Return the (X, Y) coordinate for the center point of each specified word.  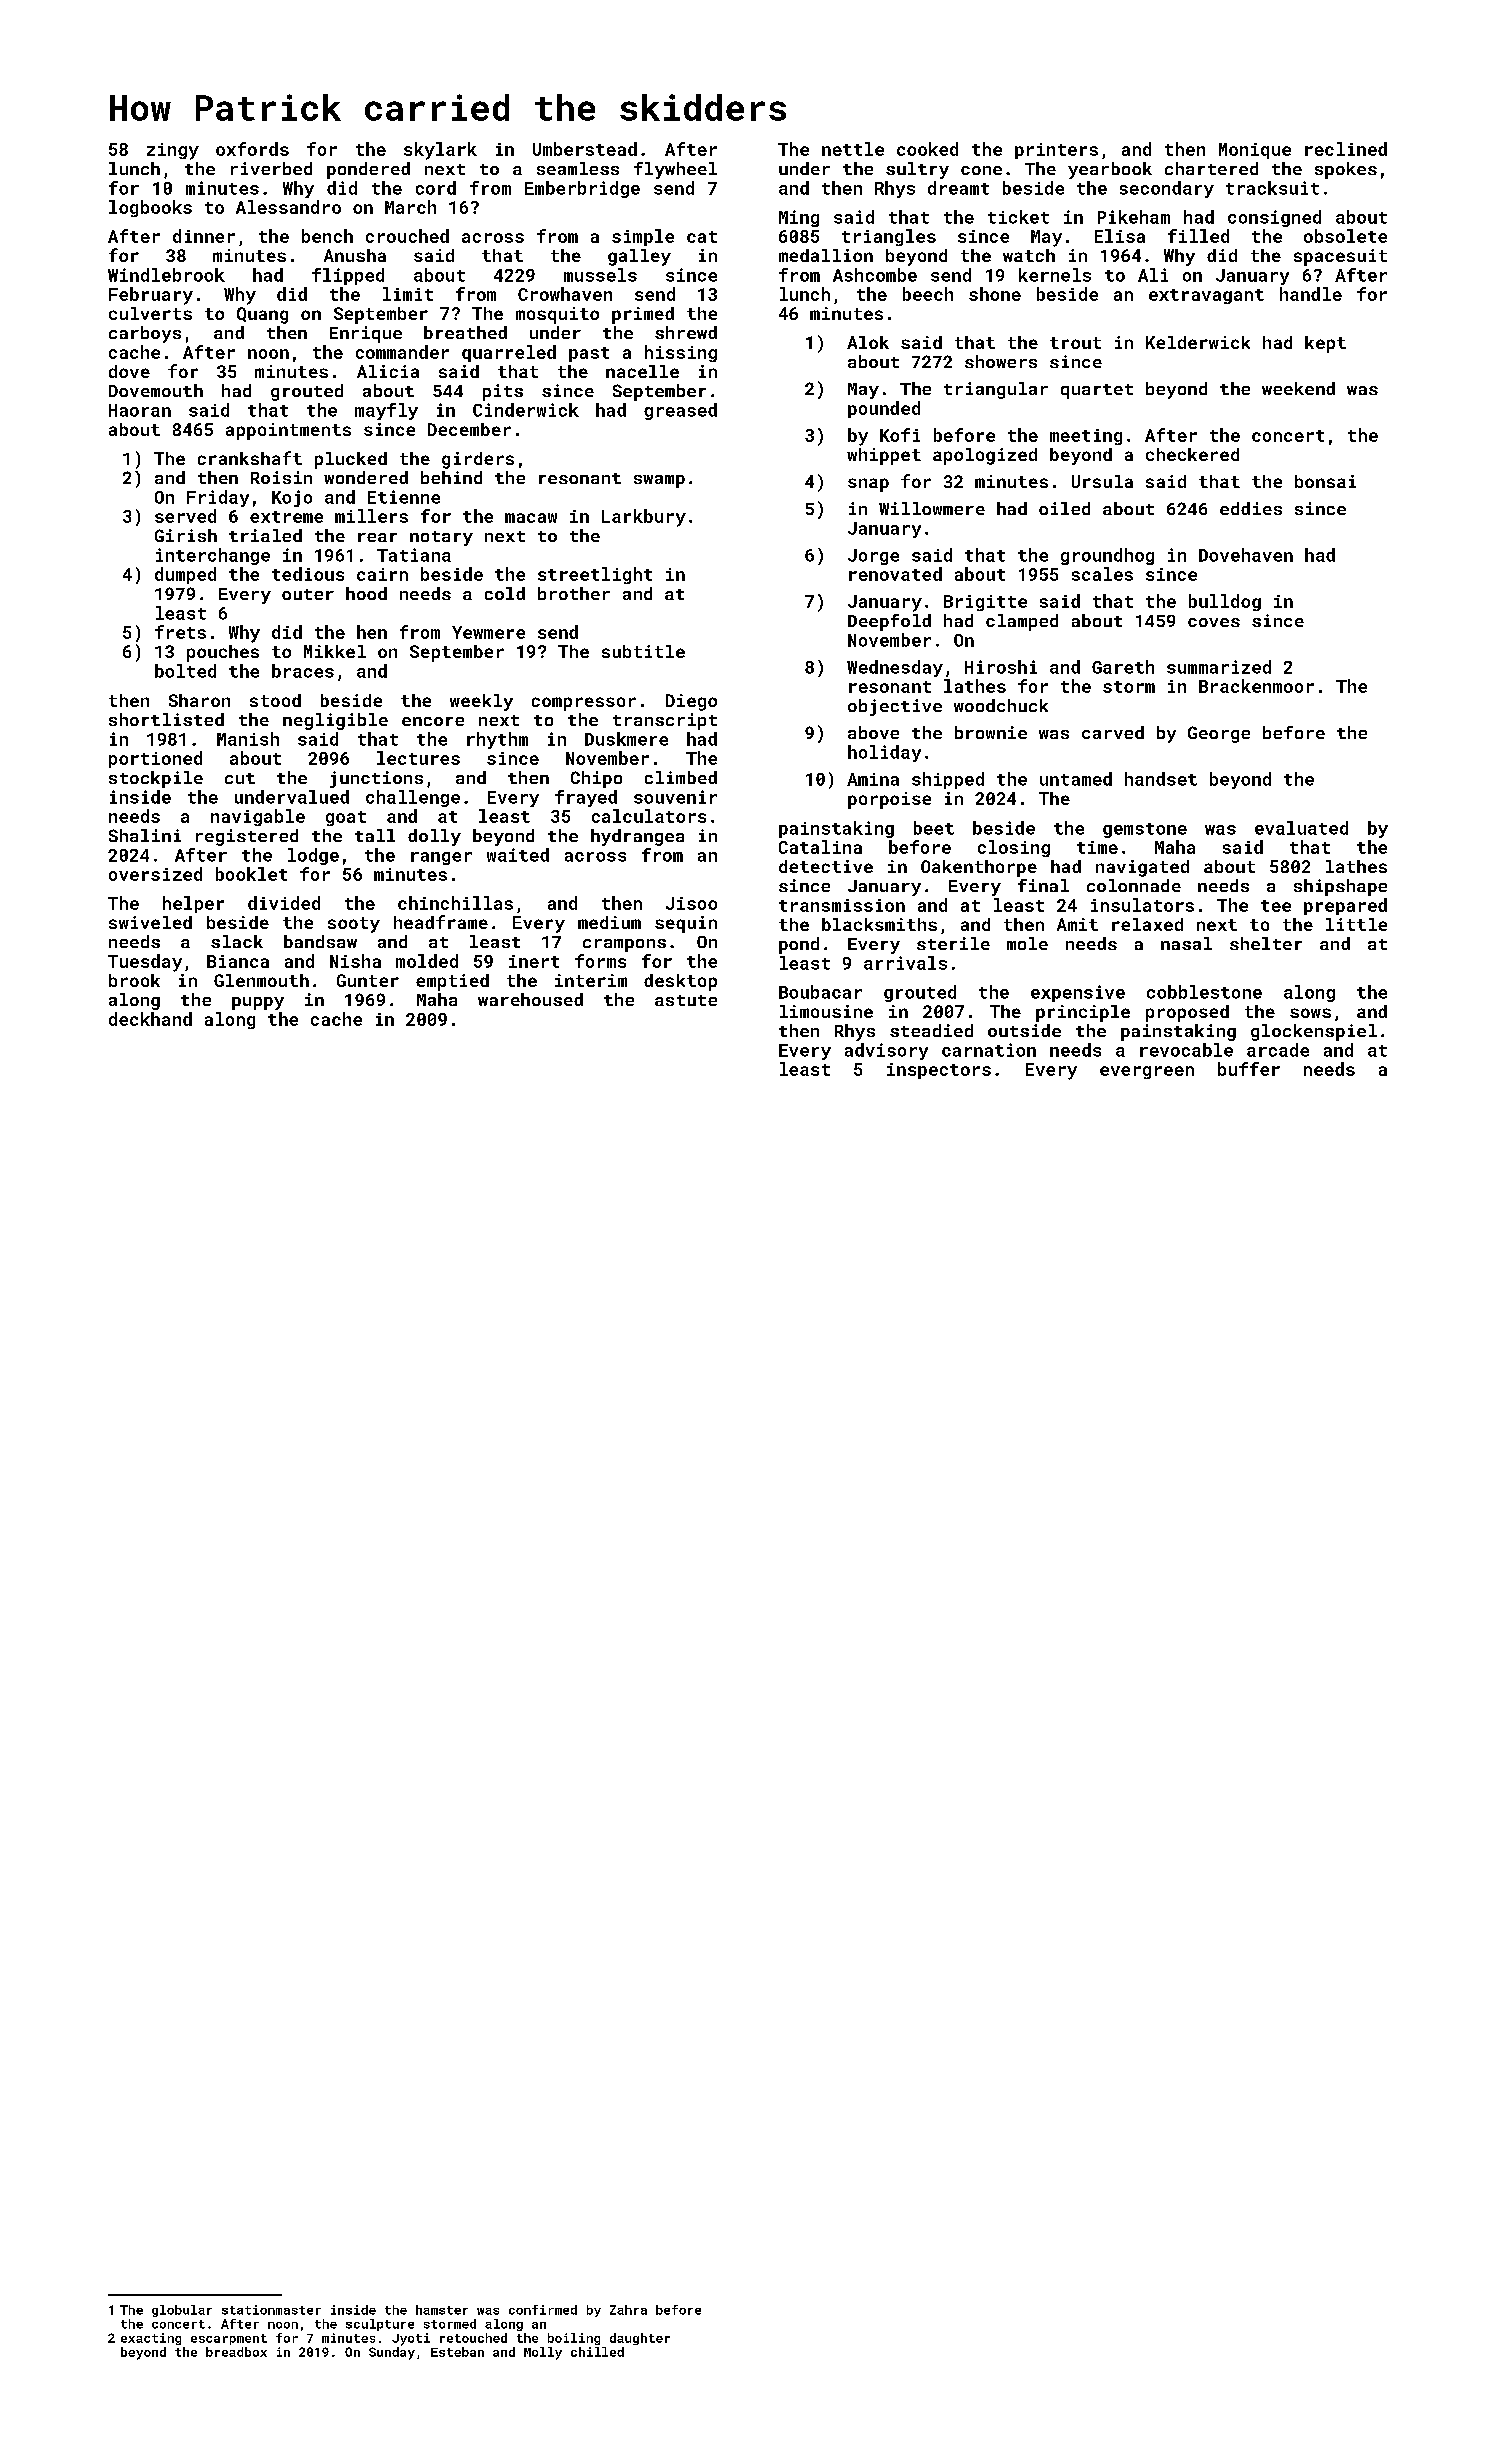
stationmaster (271, 2310)
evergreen (1147, 1072)
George (1219, 734)
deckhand (150, 1019)
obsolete (1345, 236)
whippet (884, 456)
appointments (288, 431)
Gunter (368, 980)
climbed (681, 777)
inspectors (939, 1071)
